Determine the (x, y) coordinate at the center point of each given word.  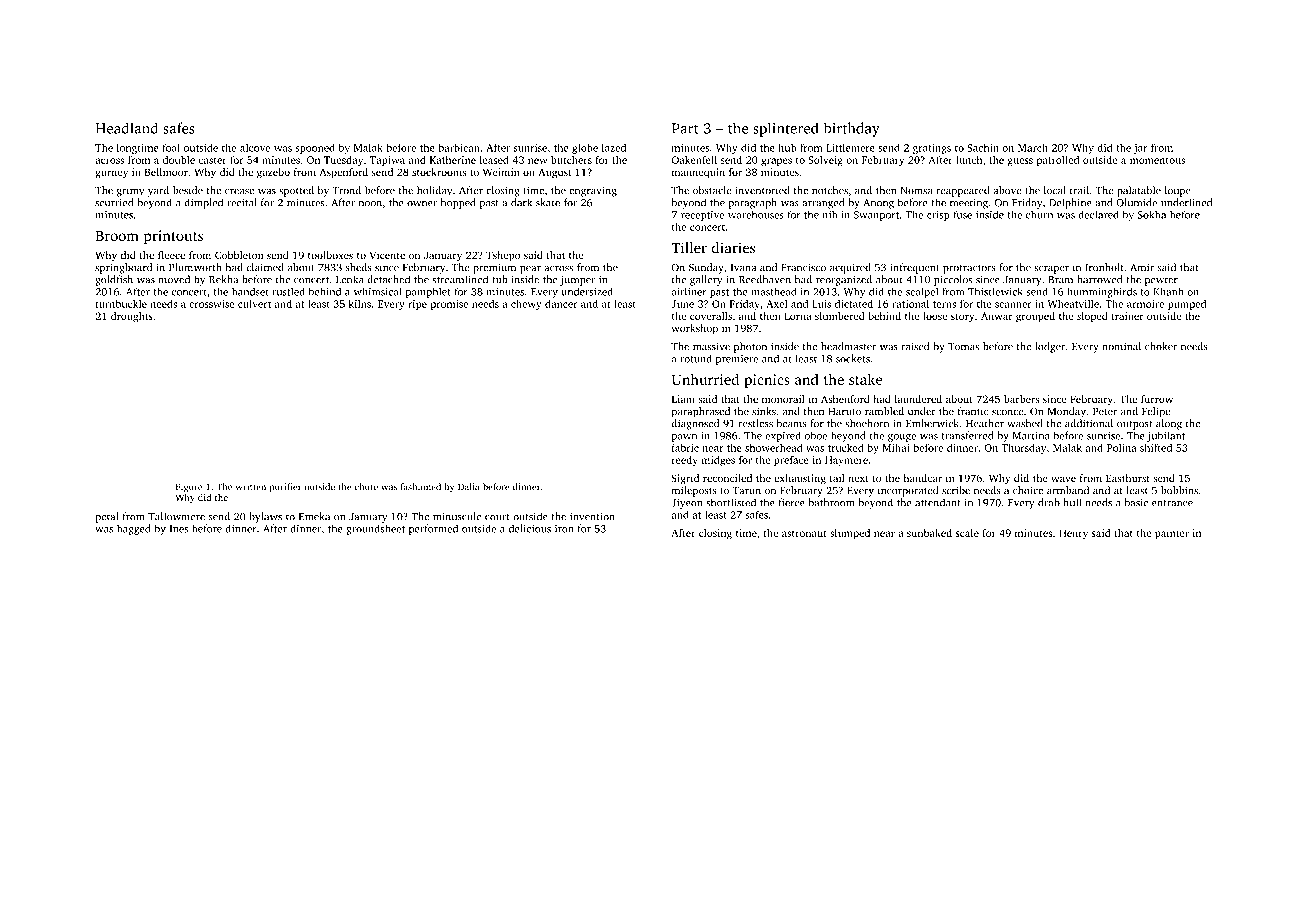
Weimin (501, 172)
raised (915, 346)
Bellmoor (166, 172)
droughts (132, 317)
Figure (189, 488)
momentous (1157, 160)
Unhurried (705, 379)
